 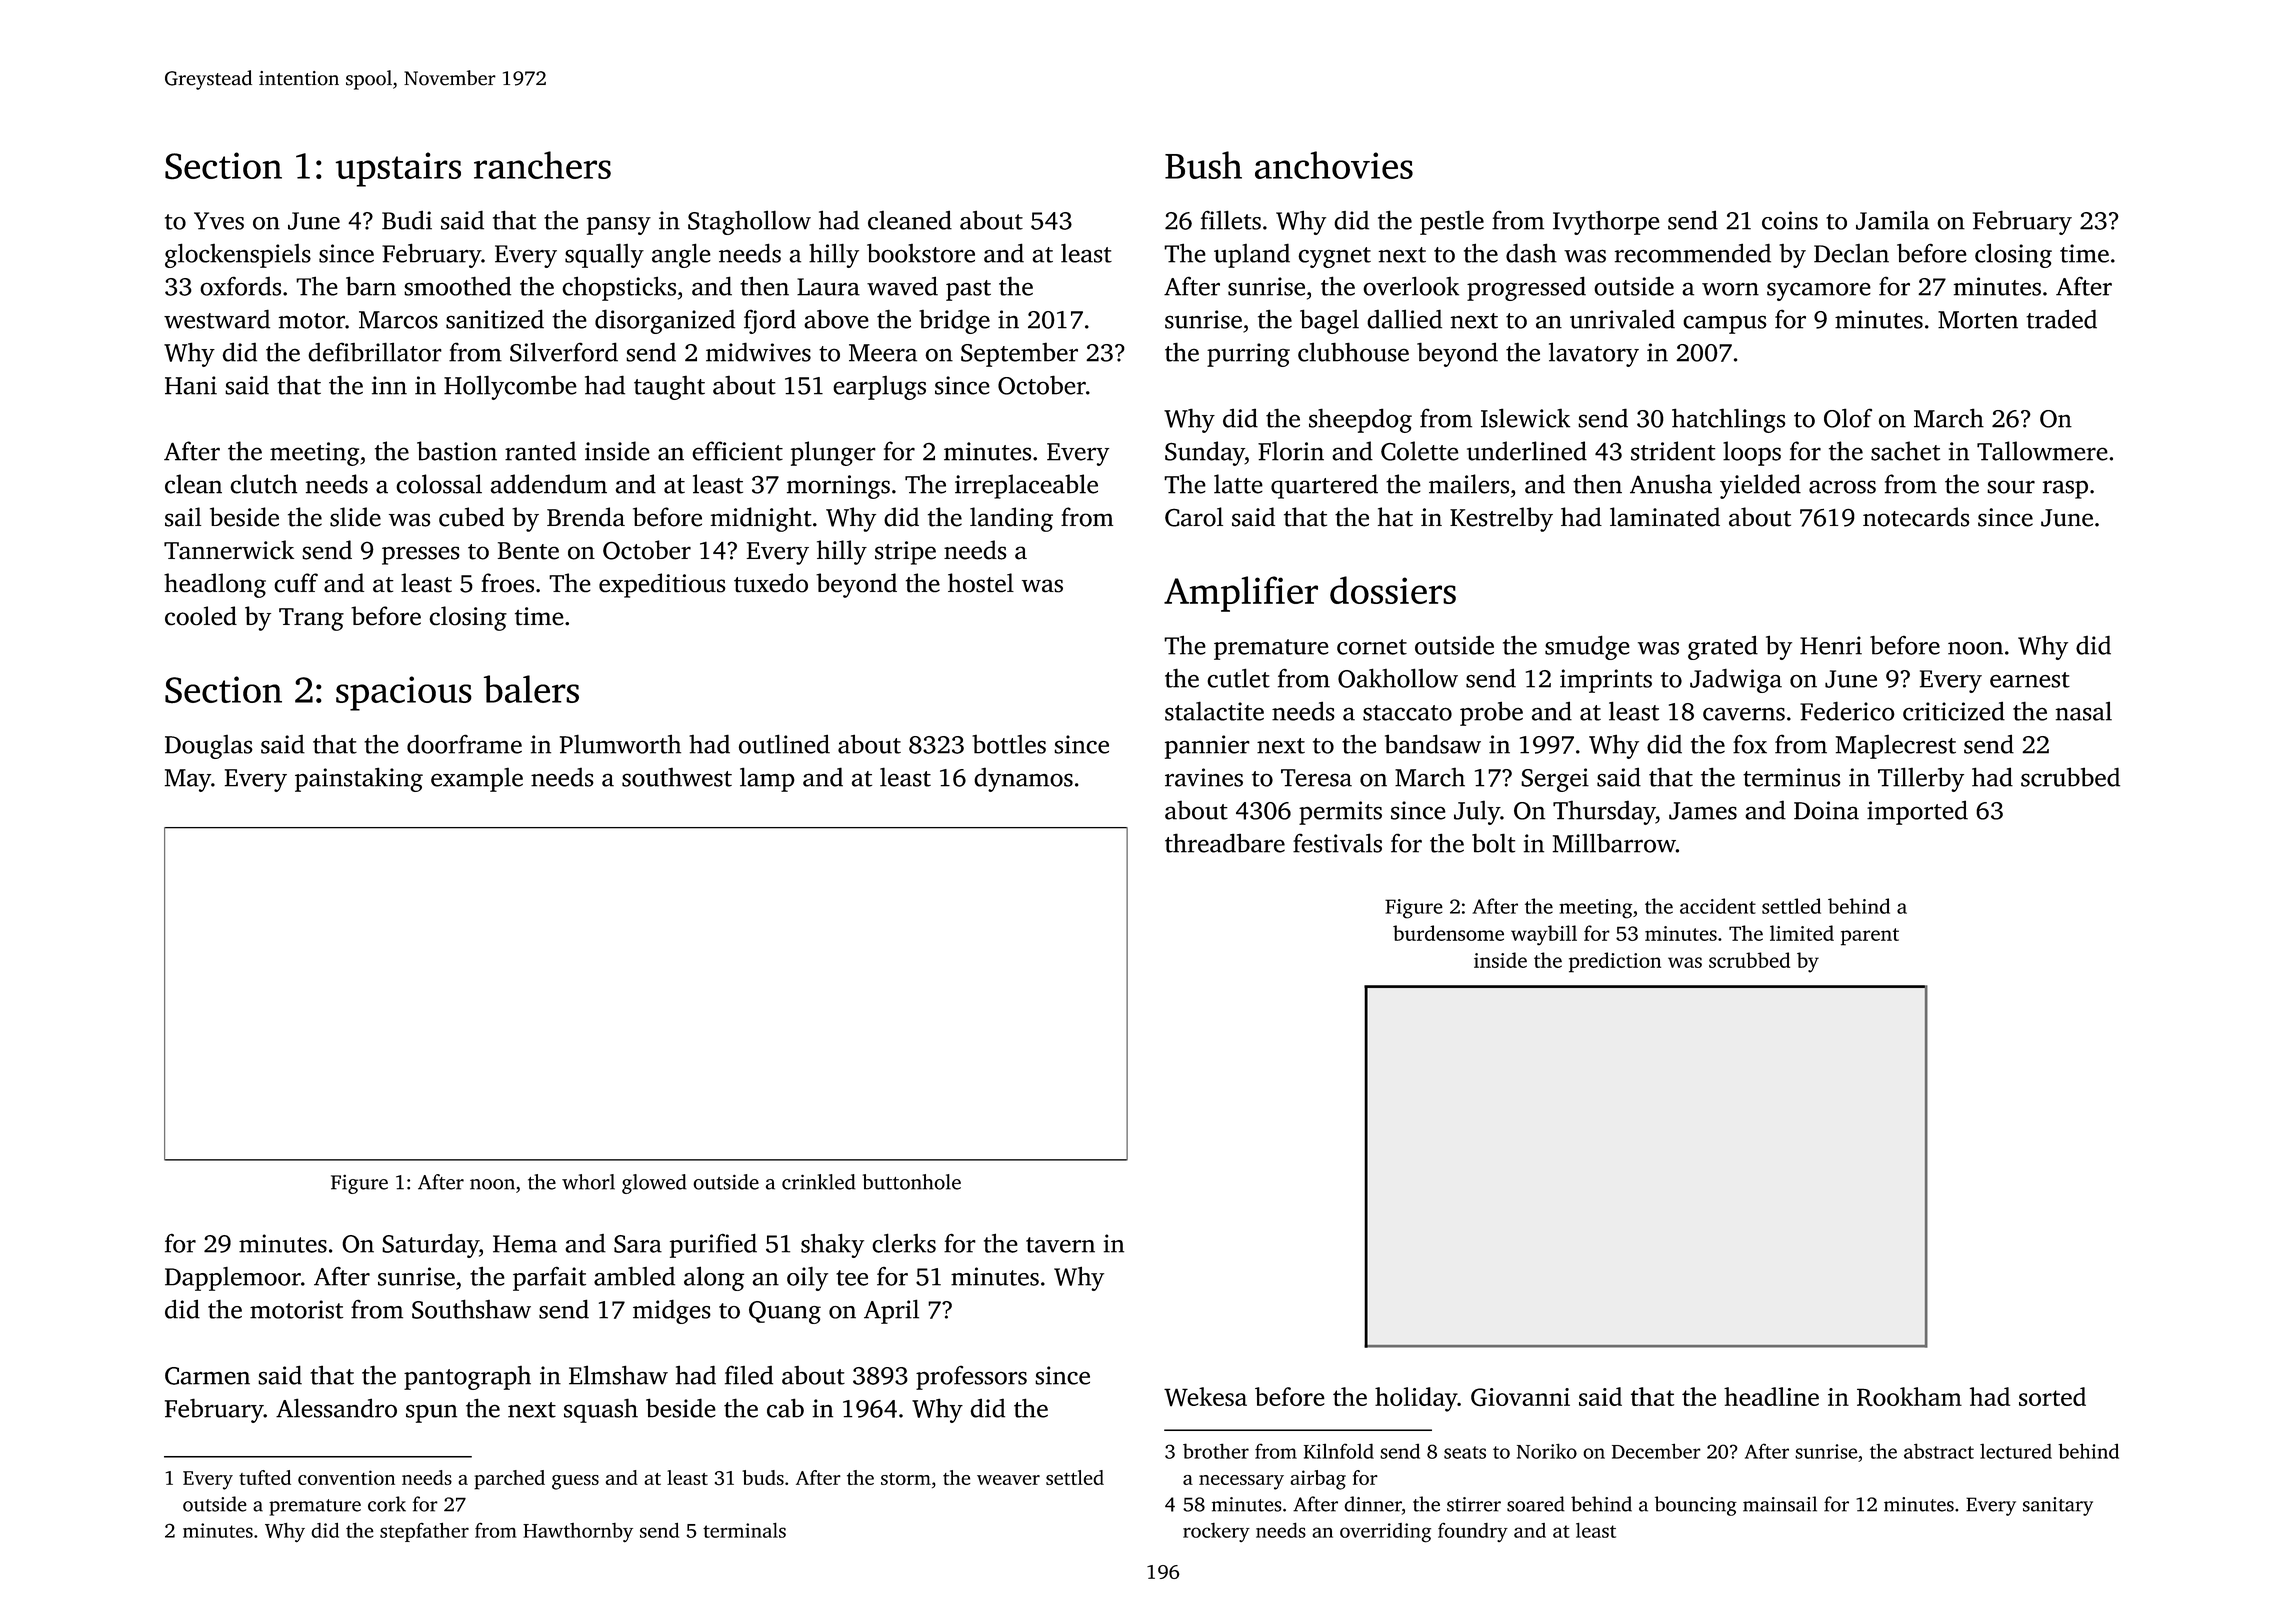 What do you see at coordinates (263, 484) in the page?
I see `clutch` at bounding box center [263, 484].
